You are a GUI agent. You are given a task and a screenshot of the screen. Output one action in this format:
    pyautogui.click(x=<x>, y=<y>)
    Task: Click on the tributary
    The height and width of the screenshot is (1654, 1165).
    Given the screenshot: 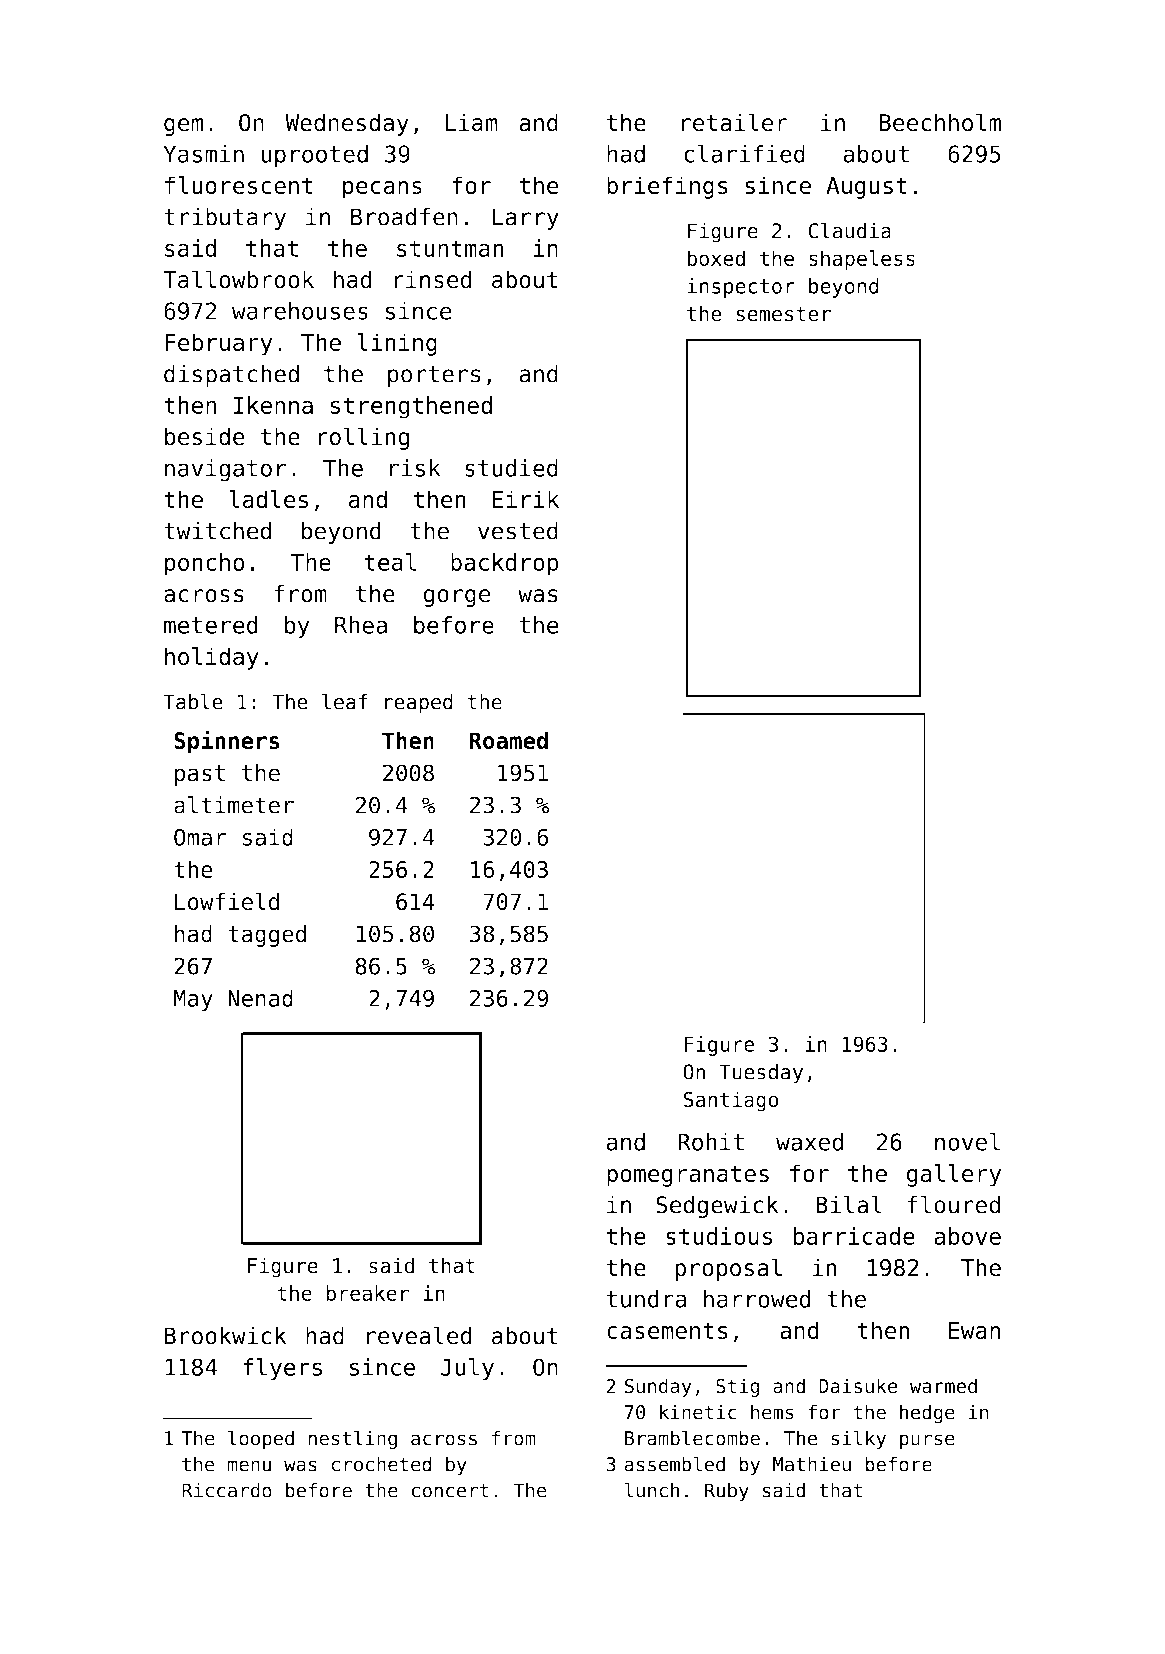 What is the action you would take?
    pyautogui.click(x=225, y=218)
